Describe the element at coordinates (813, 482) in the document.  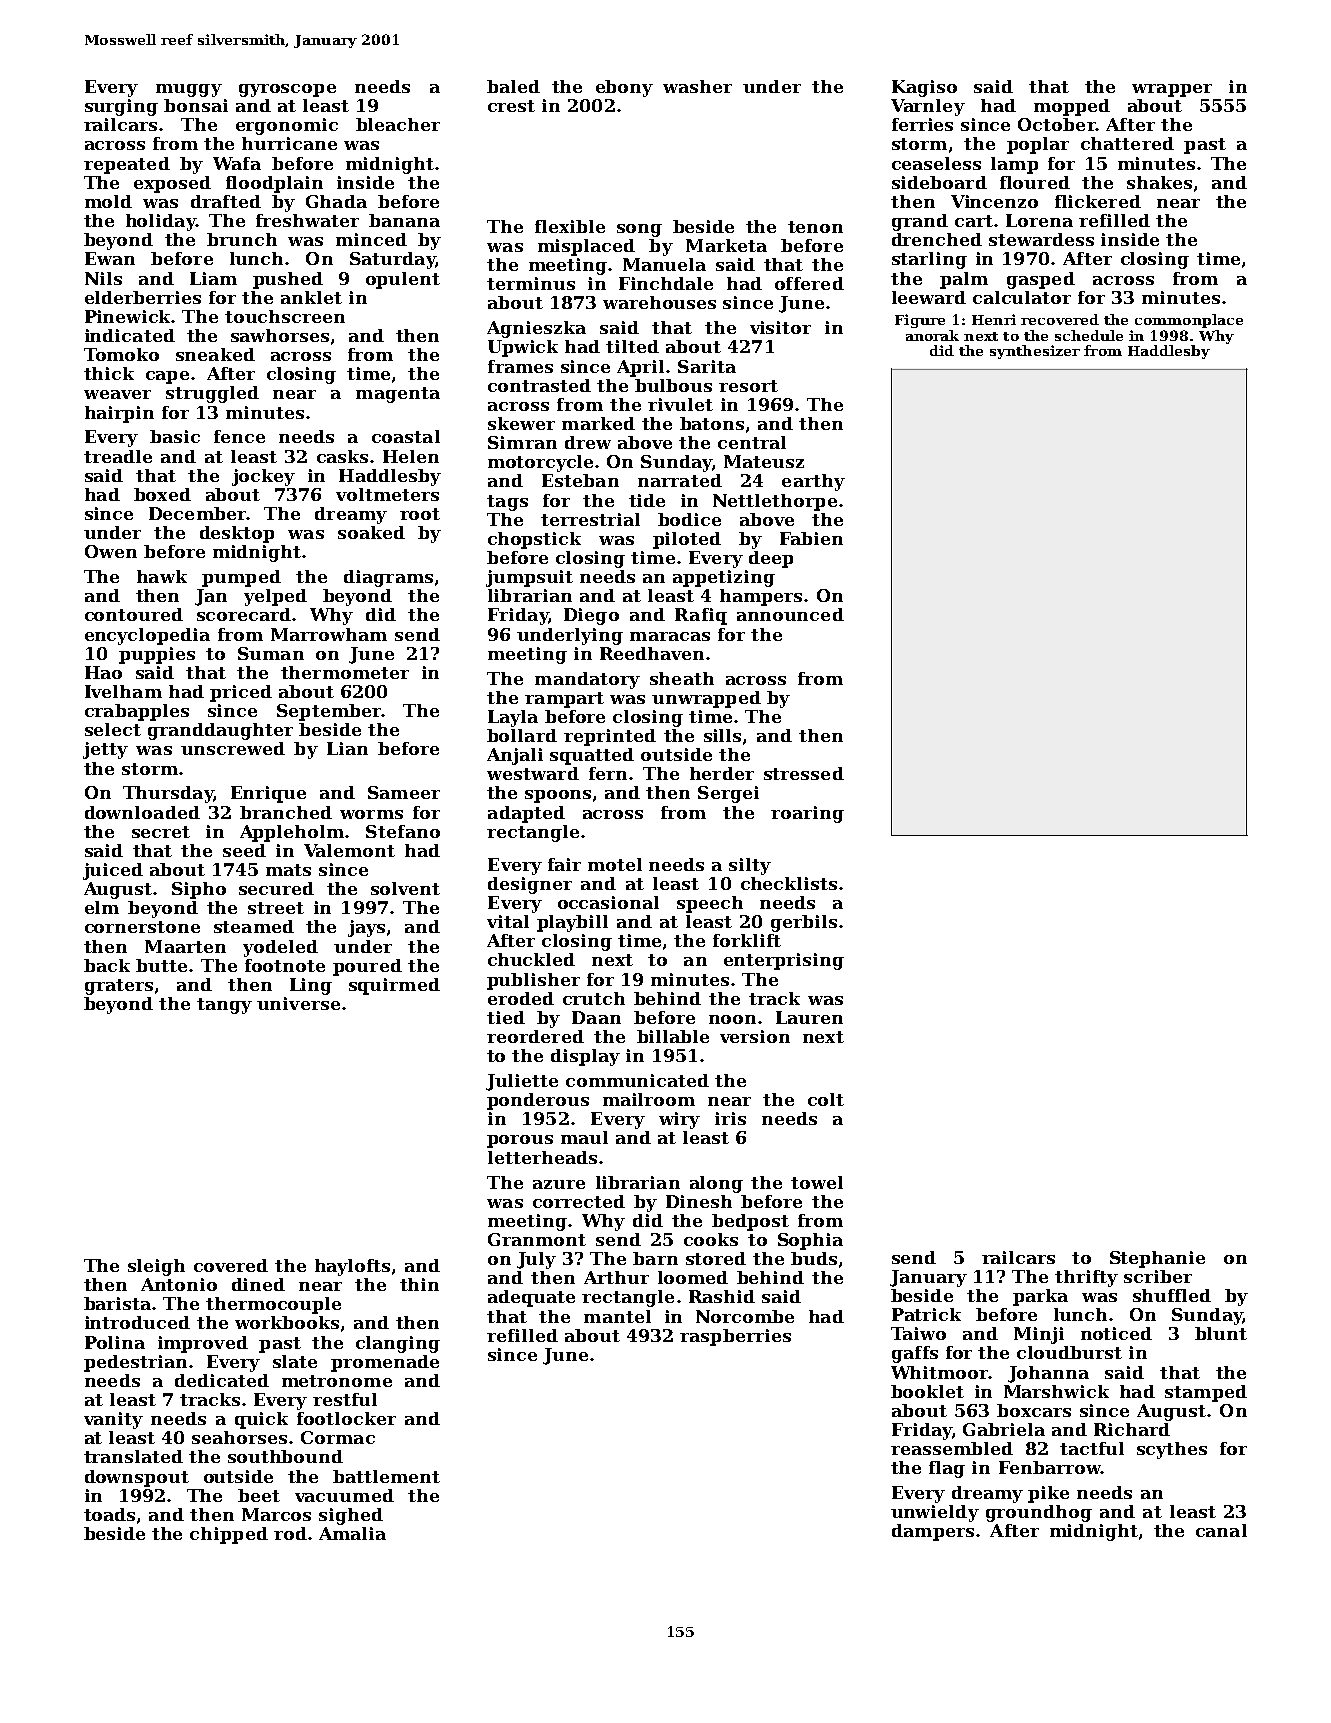
I see `earthy` at that location.
